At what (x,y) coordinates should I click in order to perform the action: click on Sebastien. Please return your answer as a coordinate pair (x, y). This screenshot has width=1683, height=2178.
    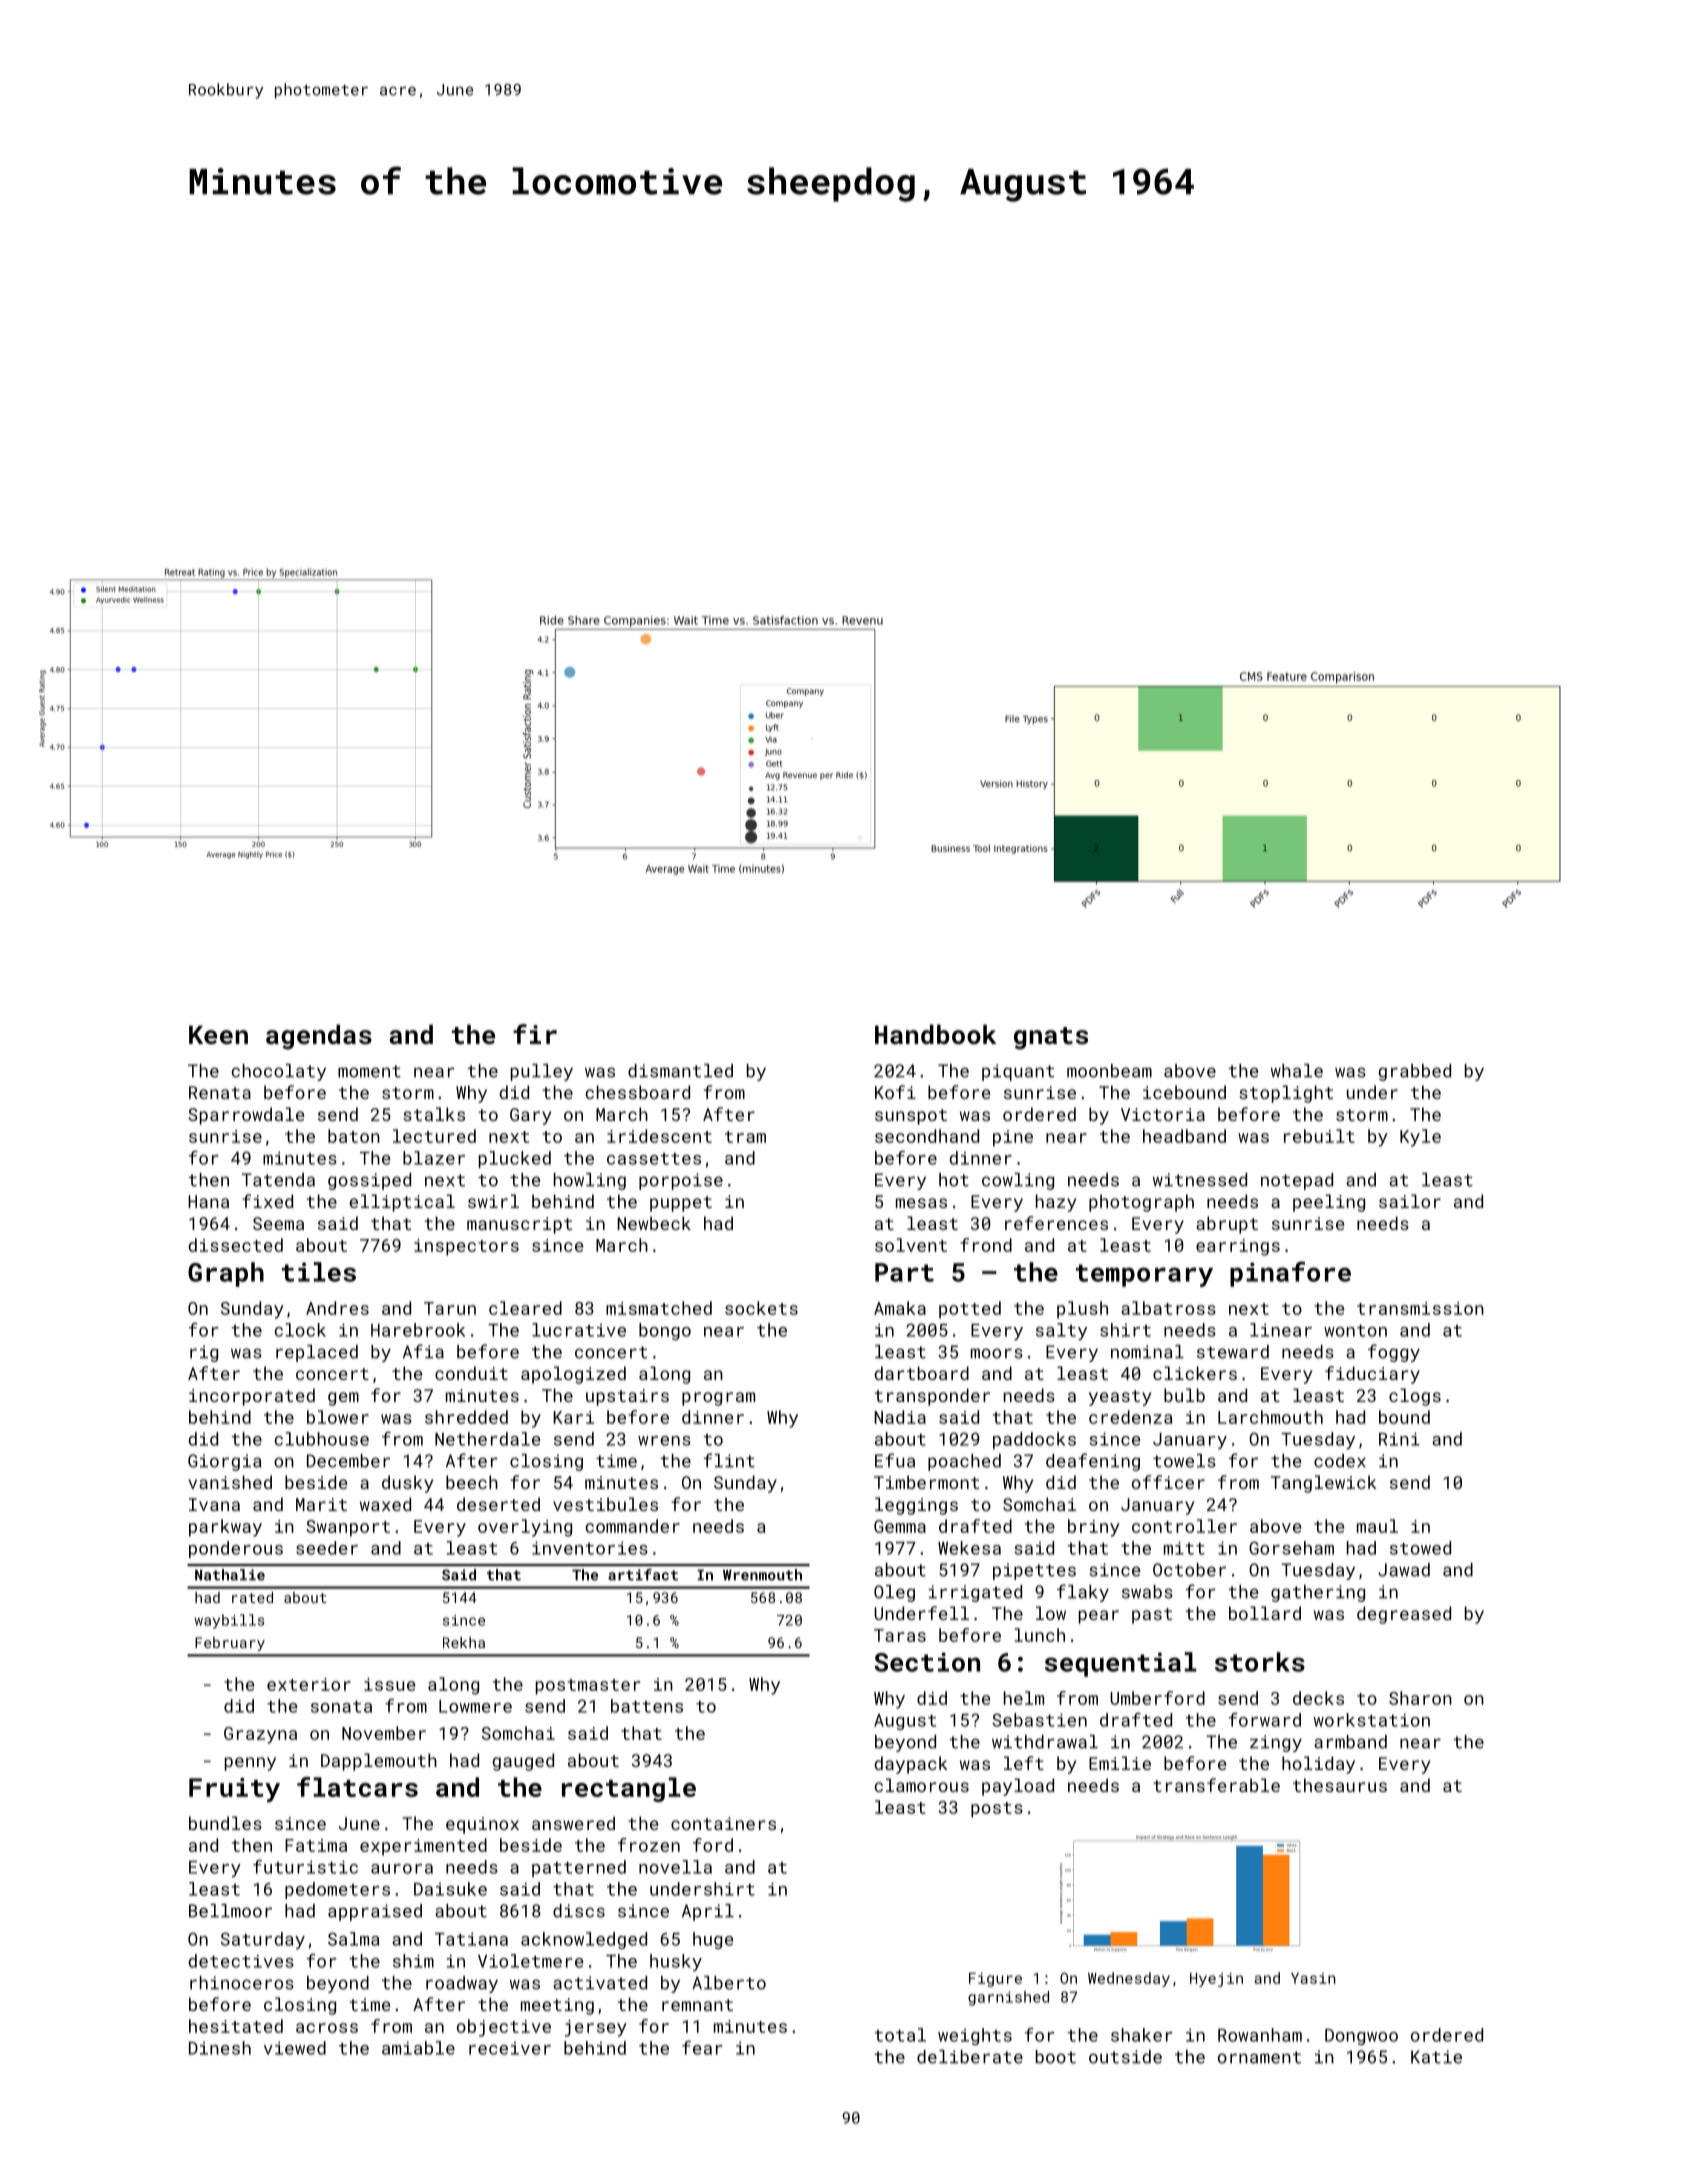
    Looking at the image, I should click on (1039, 1720).
